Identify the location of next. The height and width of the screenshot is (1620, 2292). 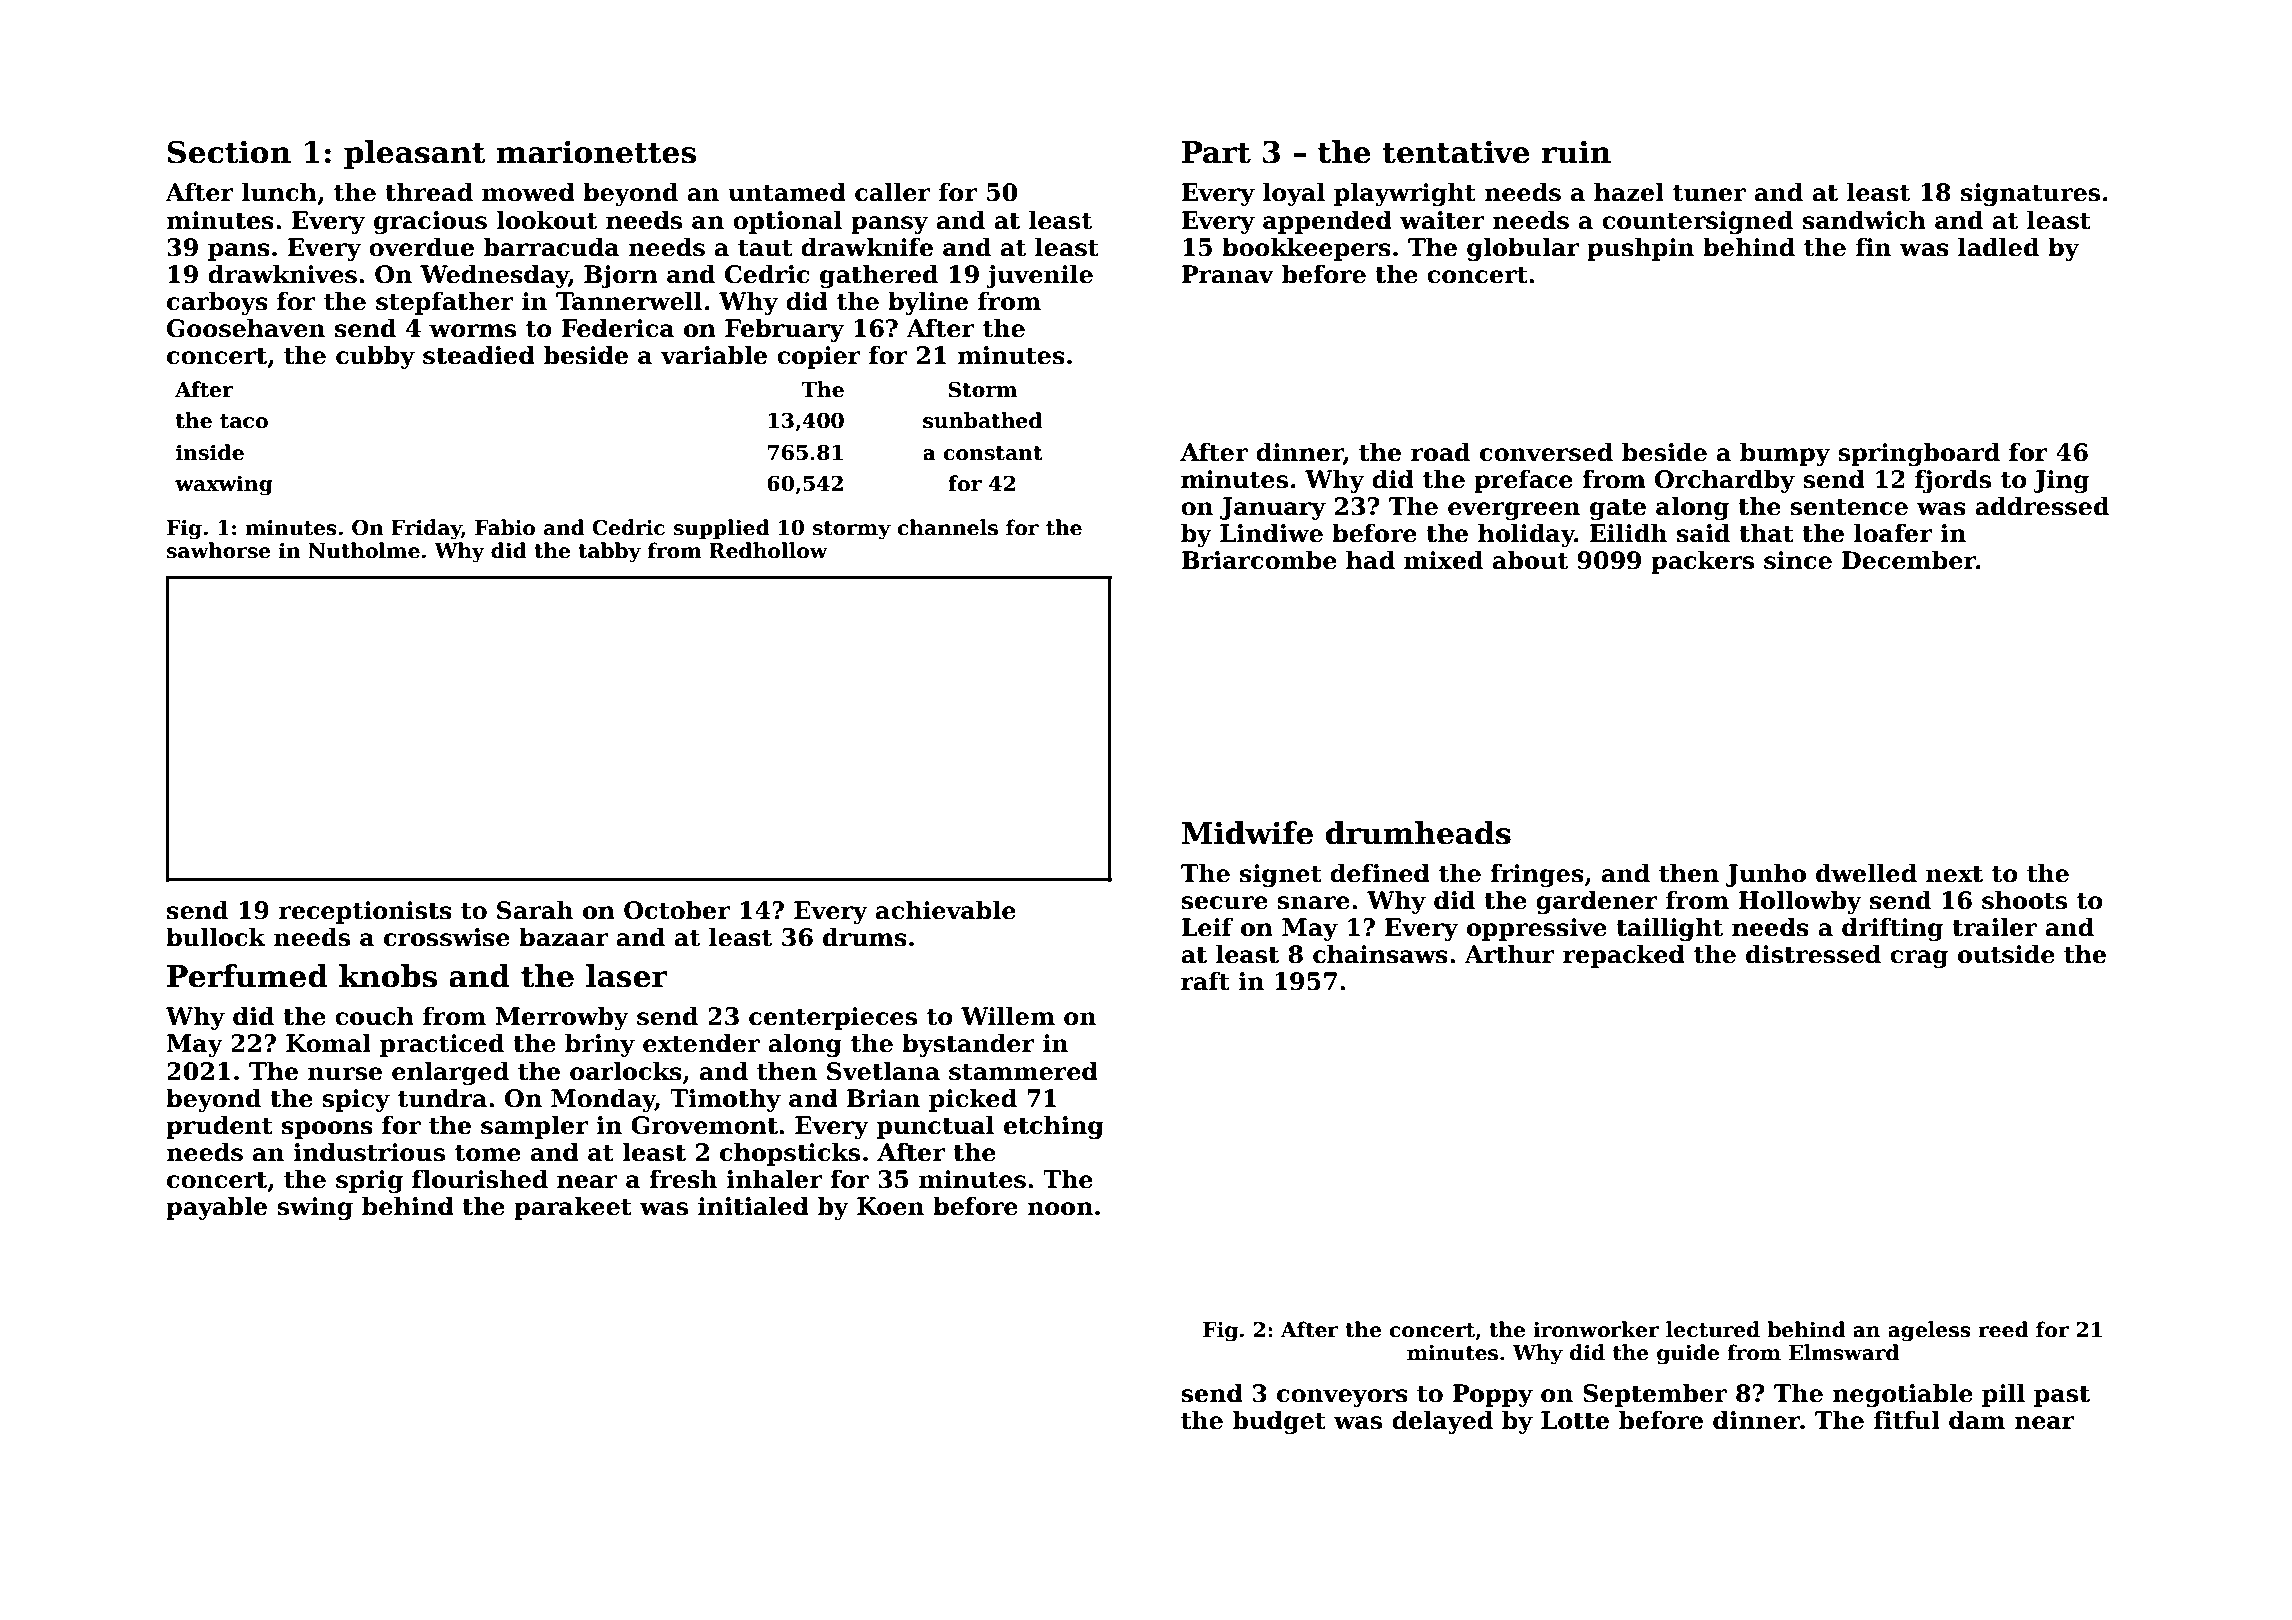
(1954, 874).
